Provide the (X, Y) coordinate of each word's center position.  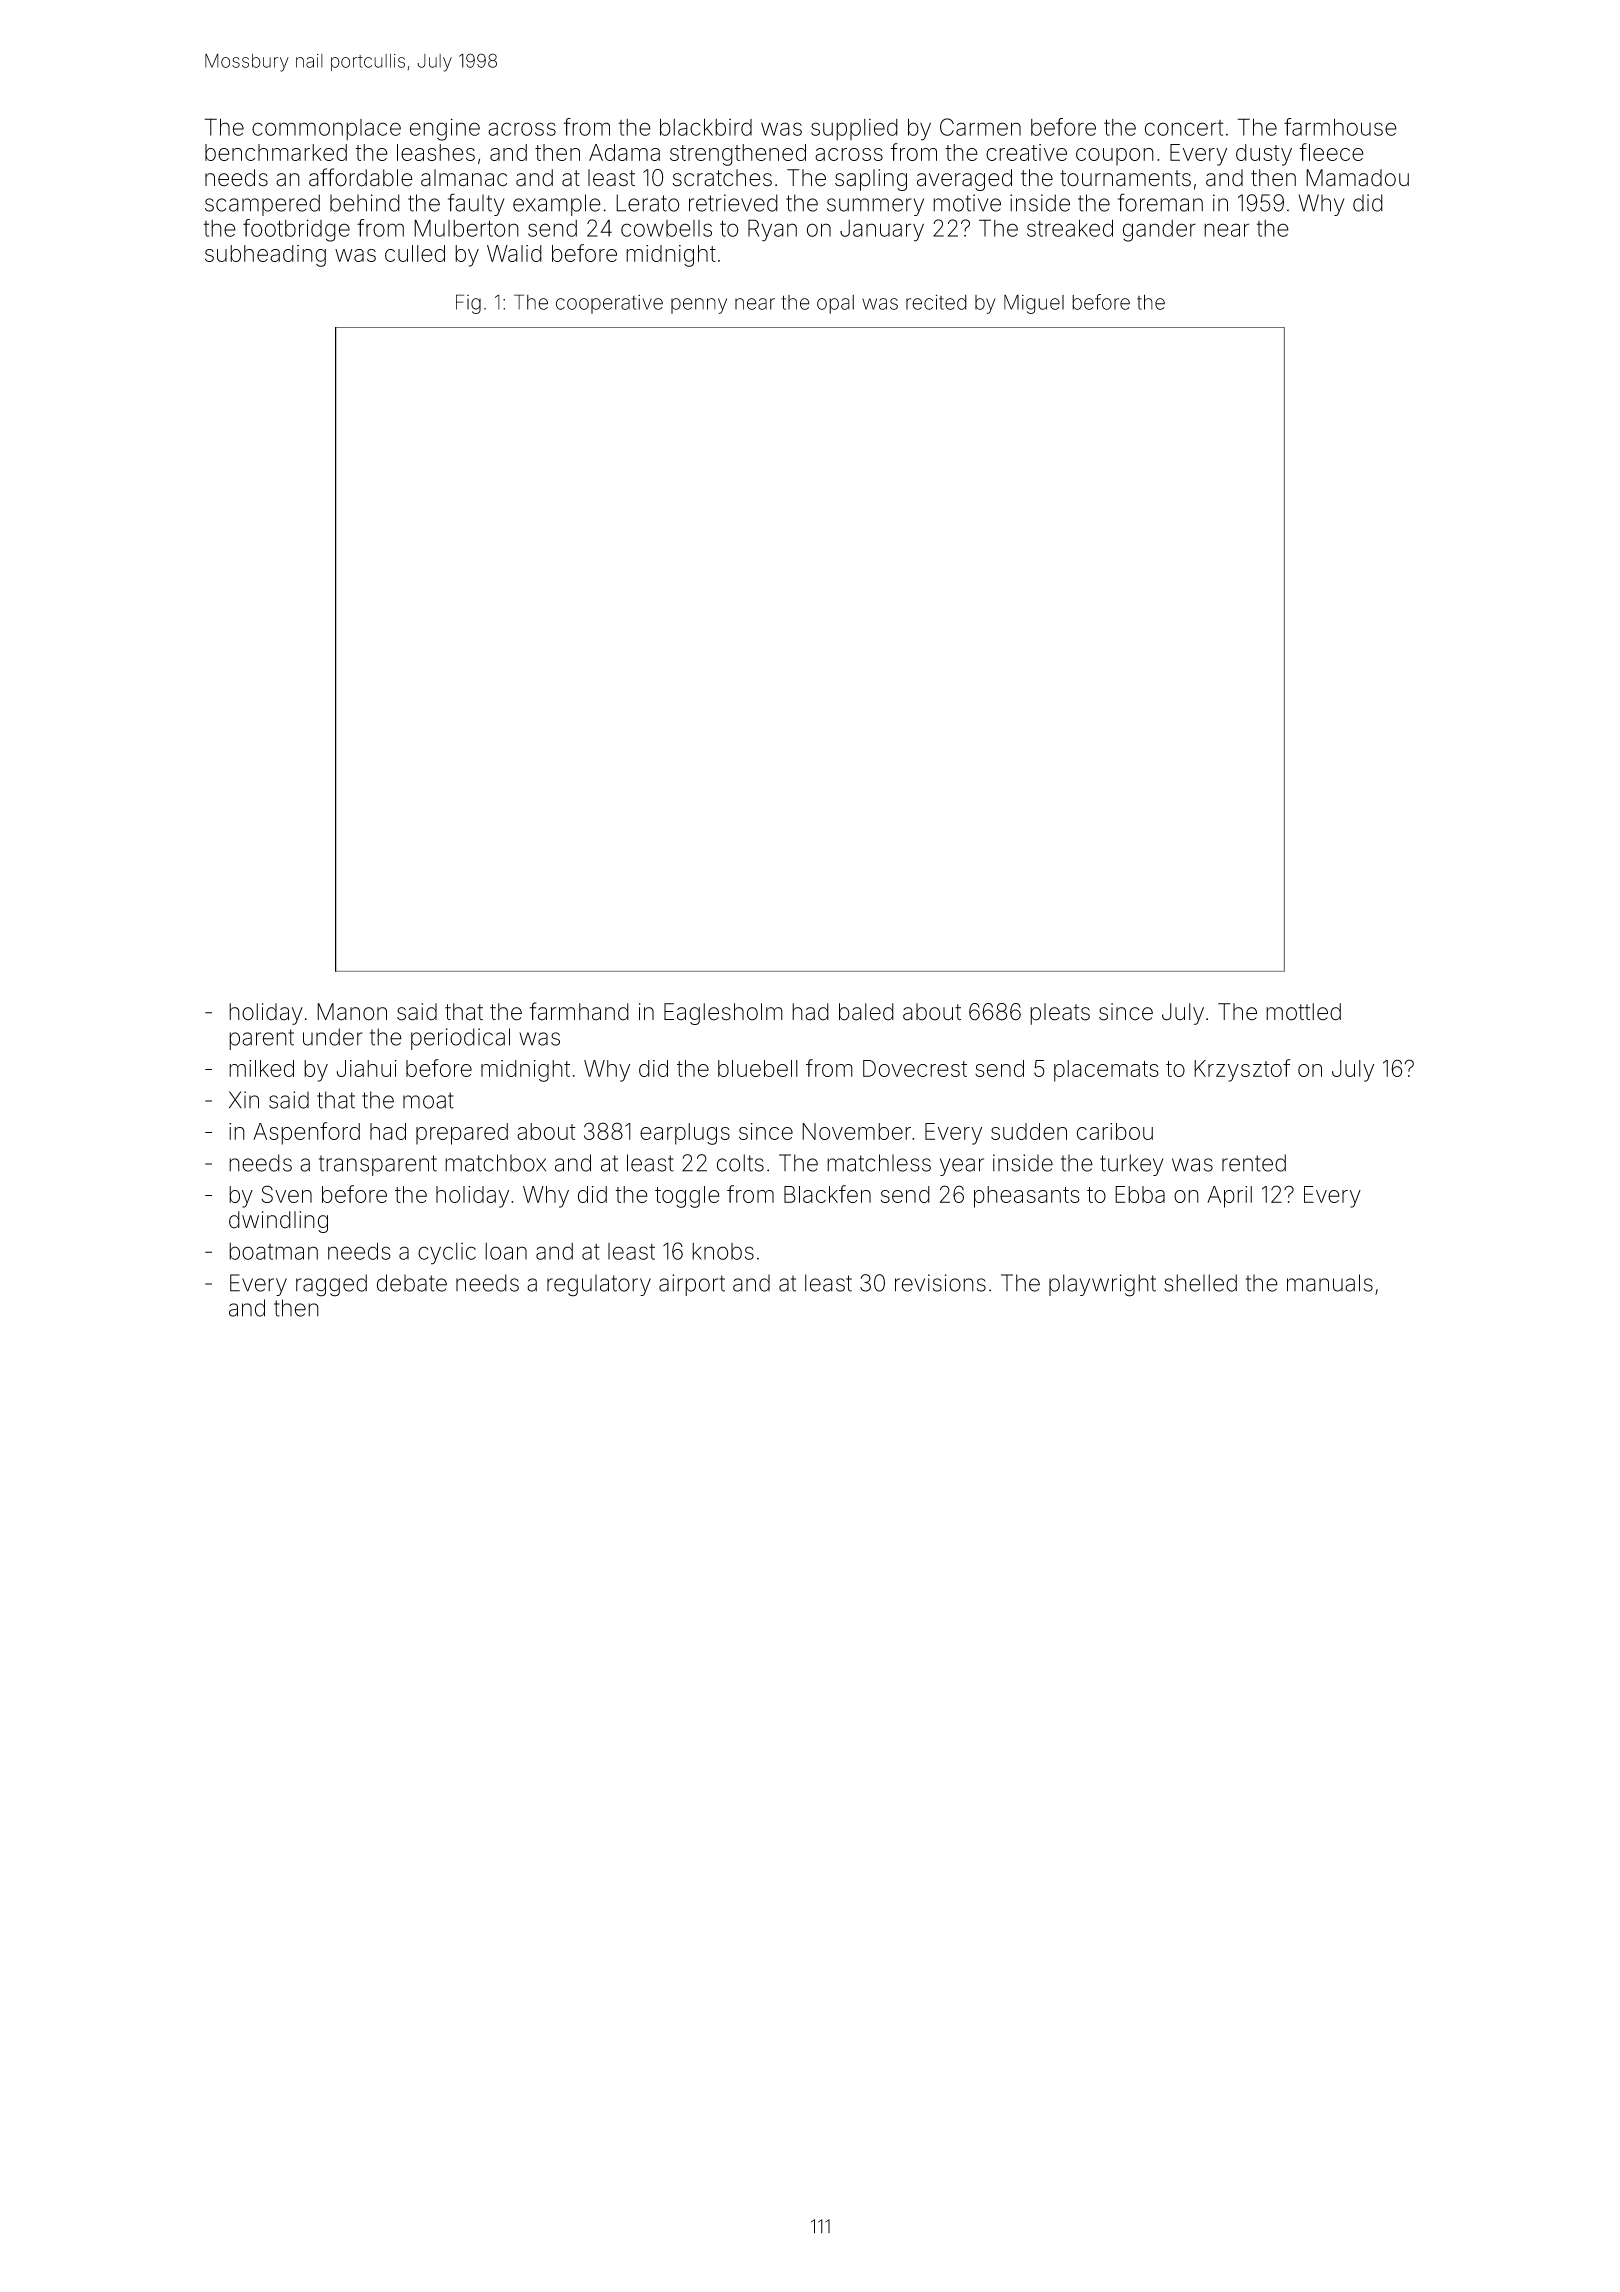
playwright (1102, 1285)
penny (699, 306)
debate (412, 1283)
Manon (352, 1012)
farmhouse (1340, 127)
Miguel (1034, 304)
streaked (1070, 228)
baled (866, 1012)
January (882, 231)
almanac (464, 178)
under (333, 1037)
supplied (854, 129)
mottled (1303, 1012)
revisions (940, 1283)
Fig (468, 304)
